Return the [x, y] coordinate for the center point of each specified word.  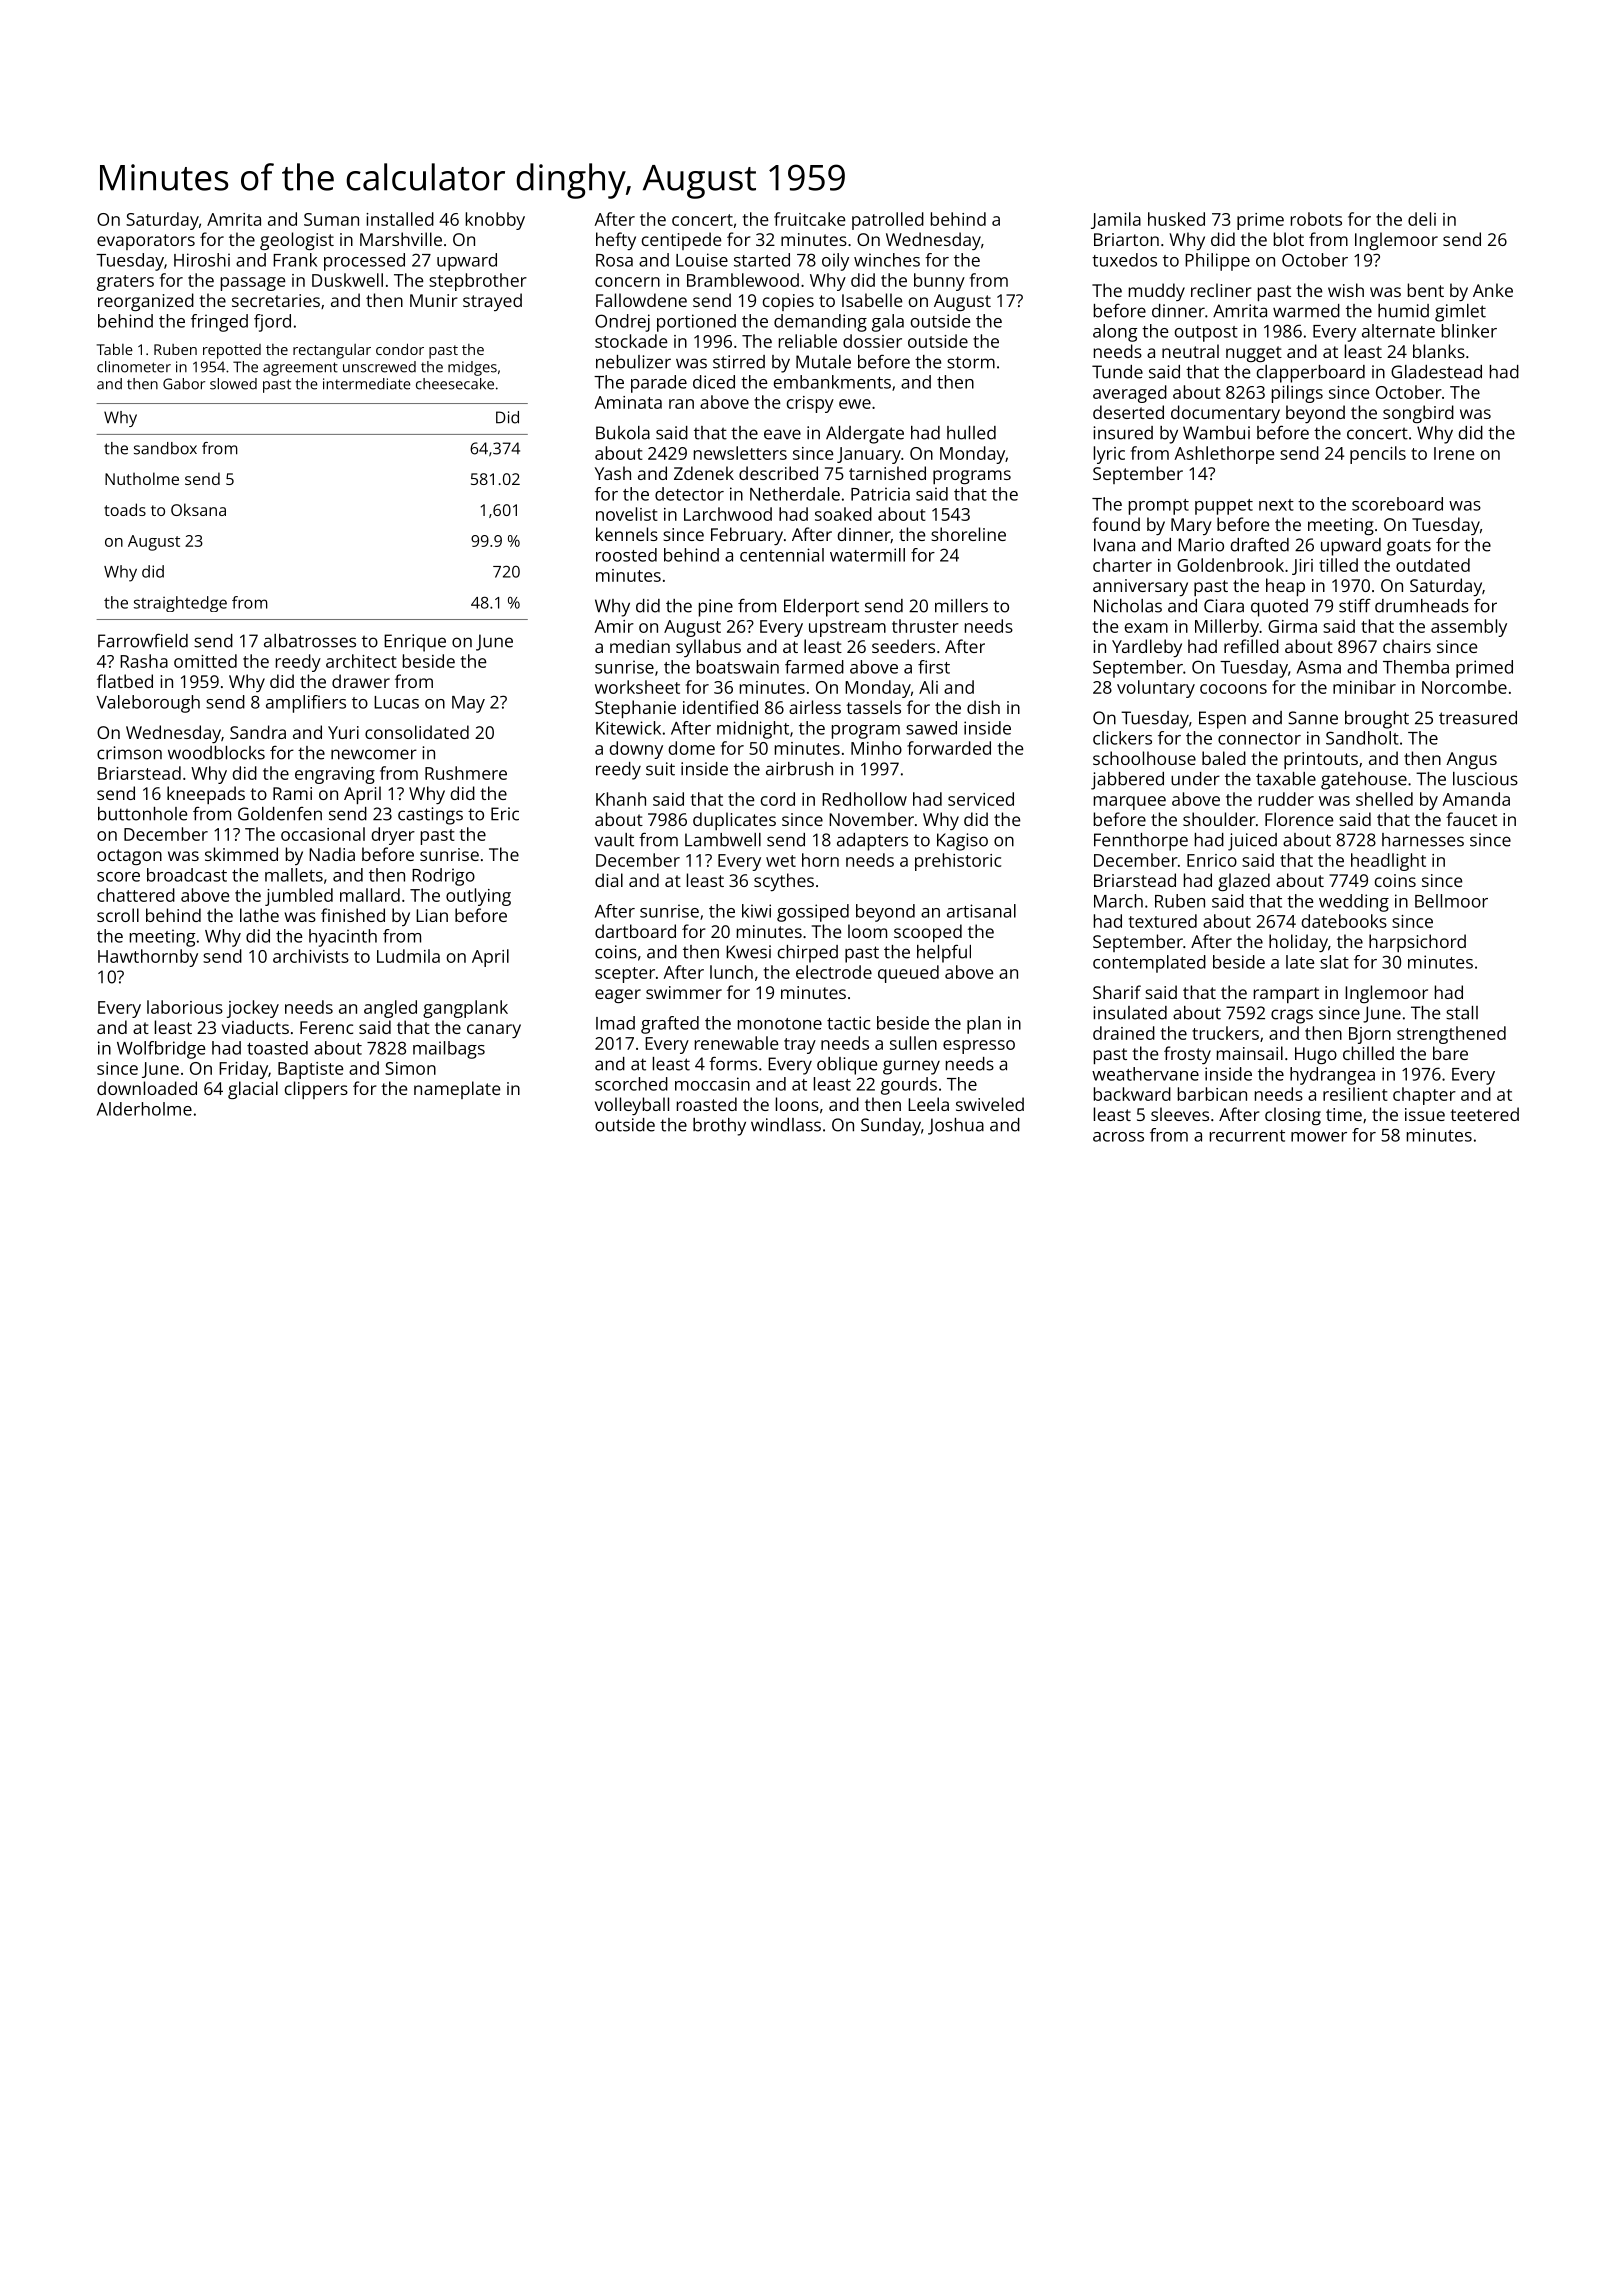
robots [1316, 219]
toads [125, 509]
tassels [873, 707]
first [934, 667]
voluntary [1156, 689]
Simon [410, 1068]
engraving [335, 775]
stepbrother [478, 282]
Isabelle [872, 300]
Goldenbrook [1230, 565]
